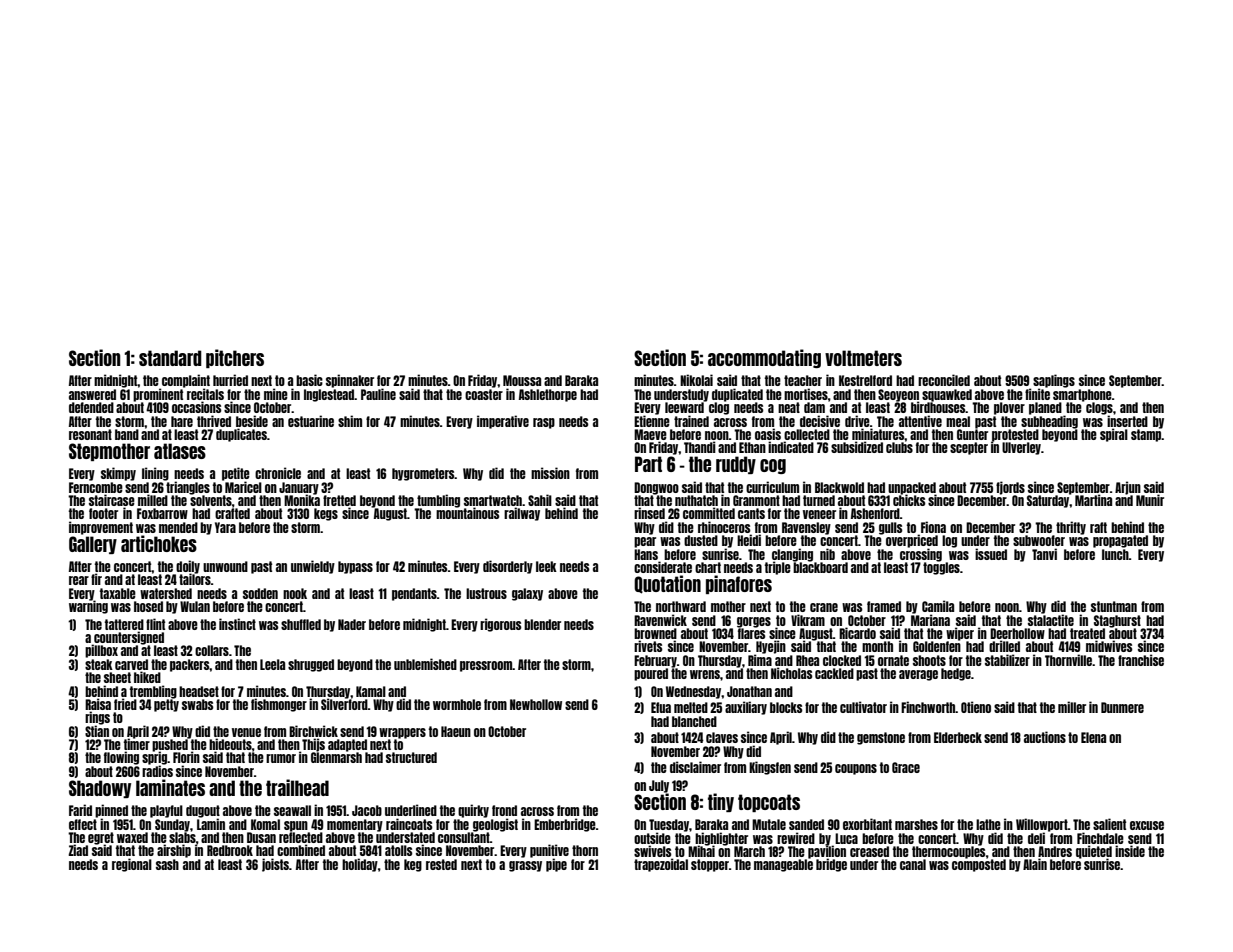 This screenshot has width=1233, height=952. What do you see at coordinates (783, 865) in the screenshot?
I see `manageable` at bounding box center [783, 865].
